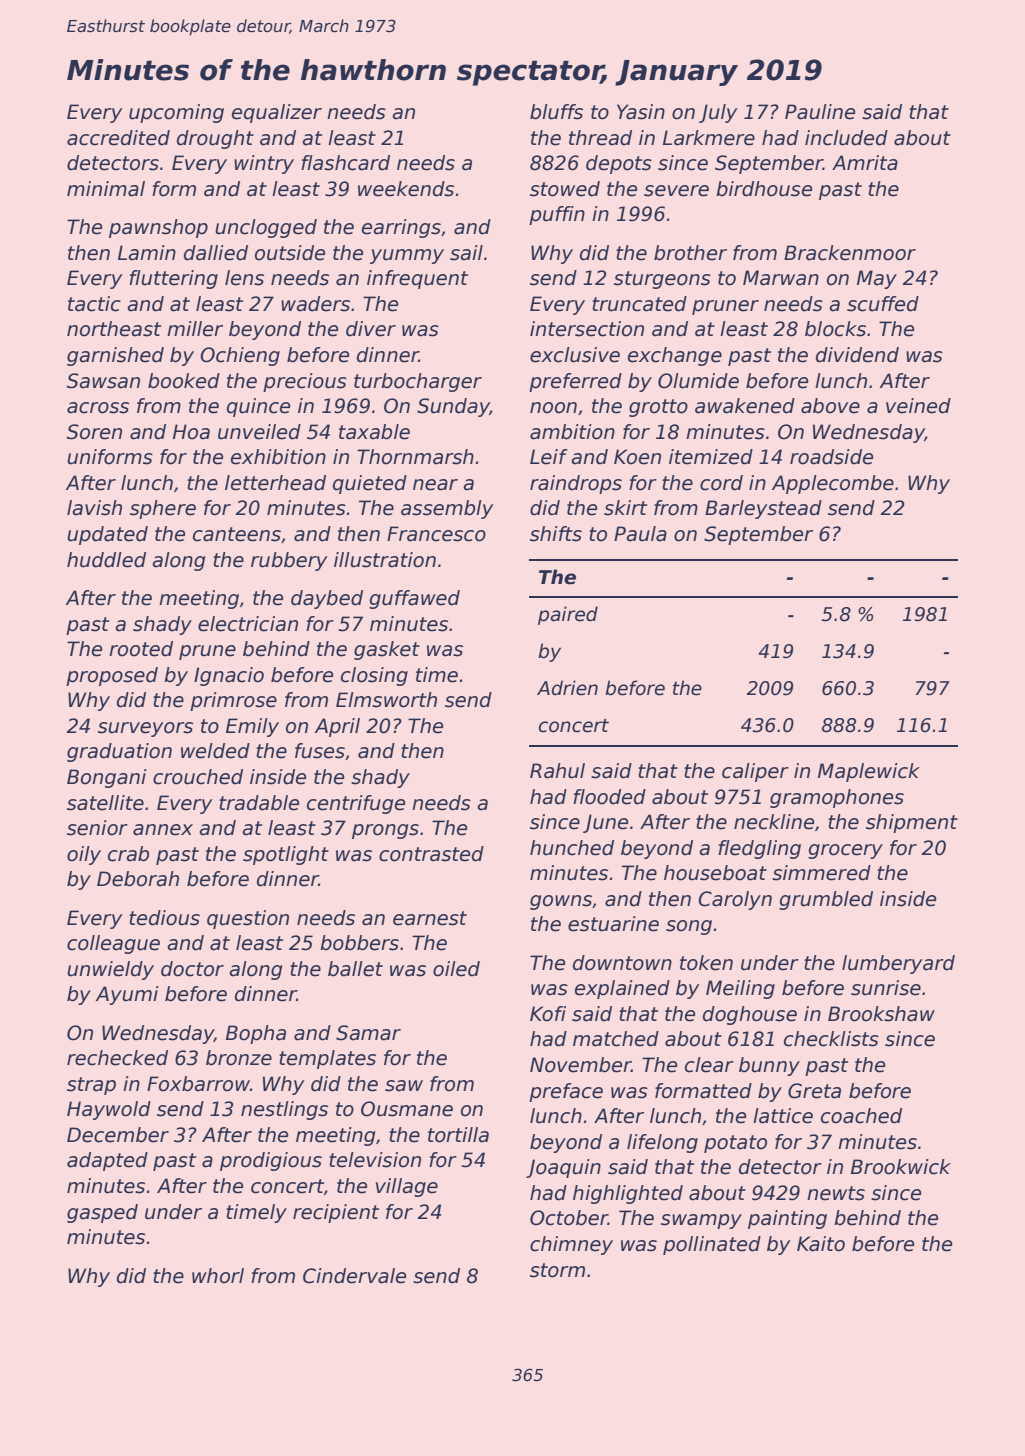 The image size is (1025, 1456). Describe the element at coordinates (557, 1270) in the screenshot. I see `storm` at that location.
